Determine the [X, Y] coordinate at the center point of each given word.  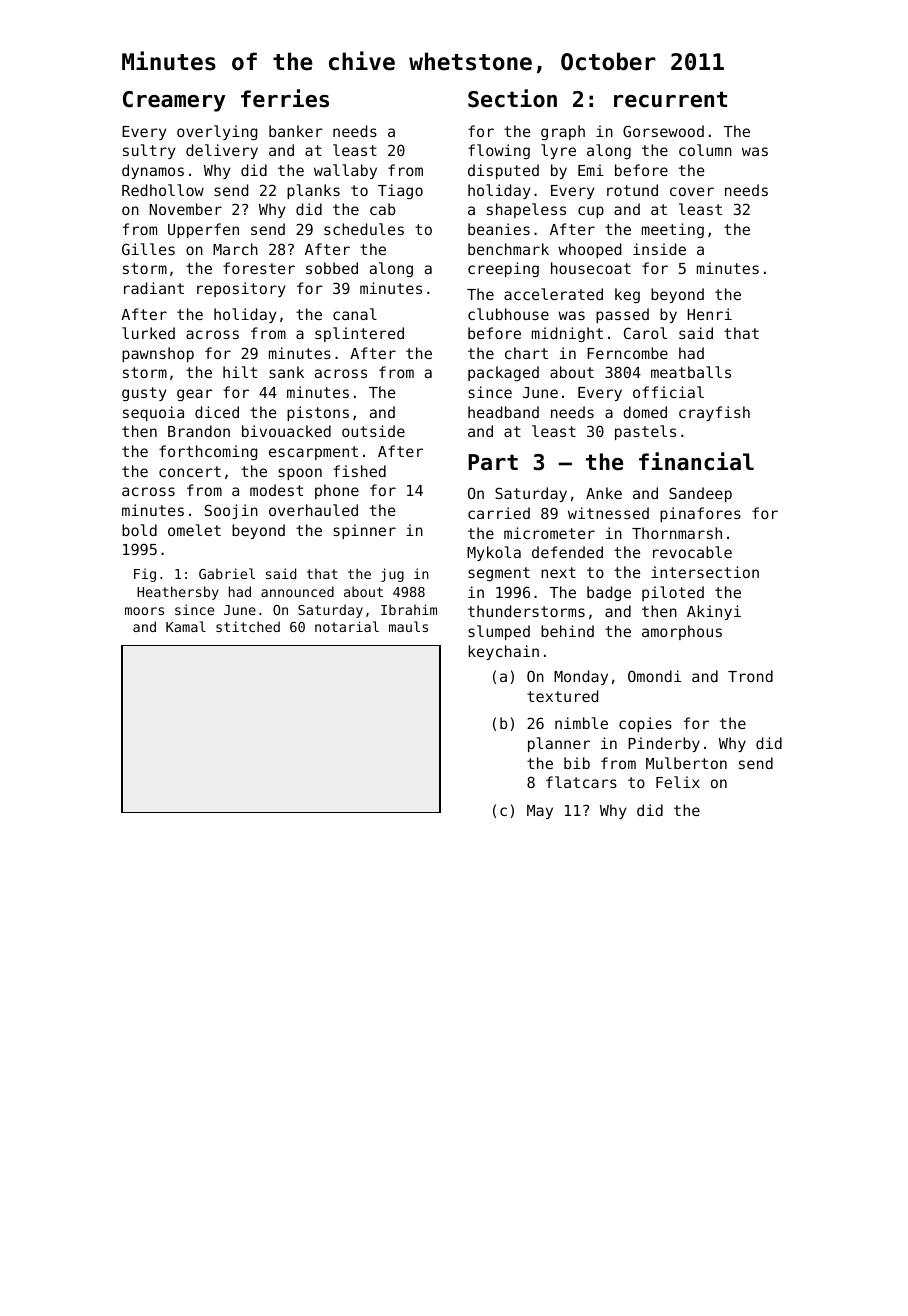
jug [392, 575]
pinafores [700, 514]
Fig [145, 575]
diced [217, 412]
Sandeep [700, 494]
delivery [222, 151]
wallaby [345, 171]
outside [373, 431]
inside [659, 249]
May [540, 812]
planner [559, 744]
